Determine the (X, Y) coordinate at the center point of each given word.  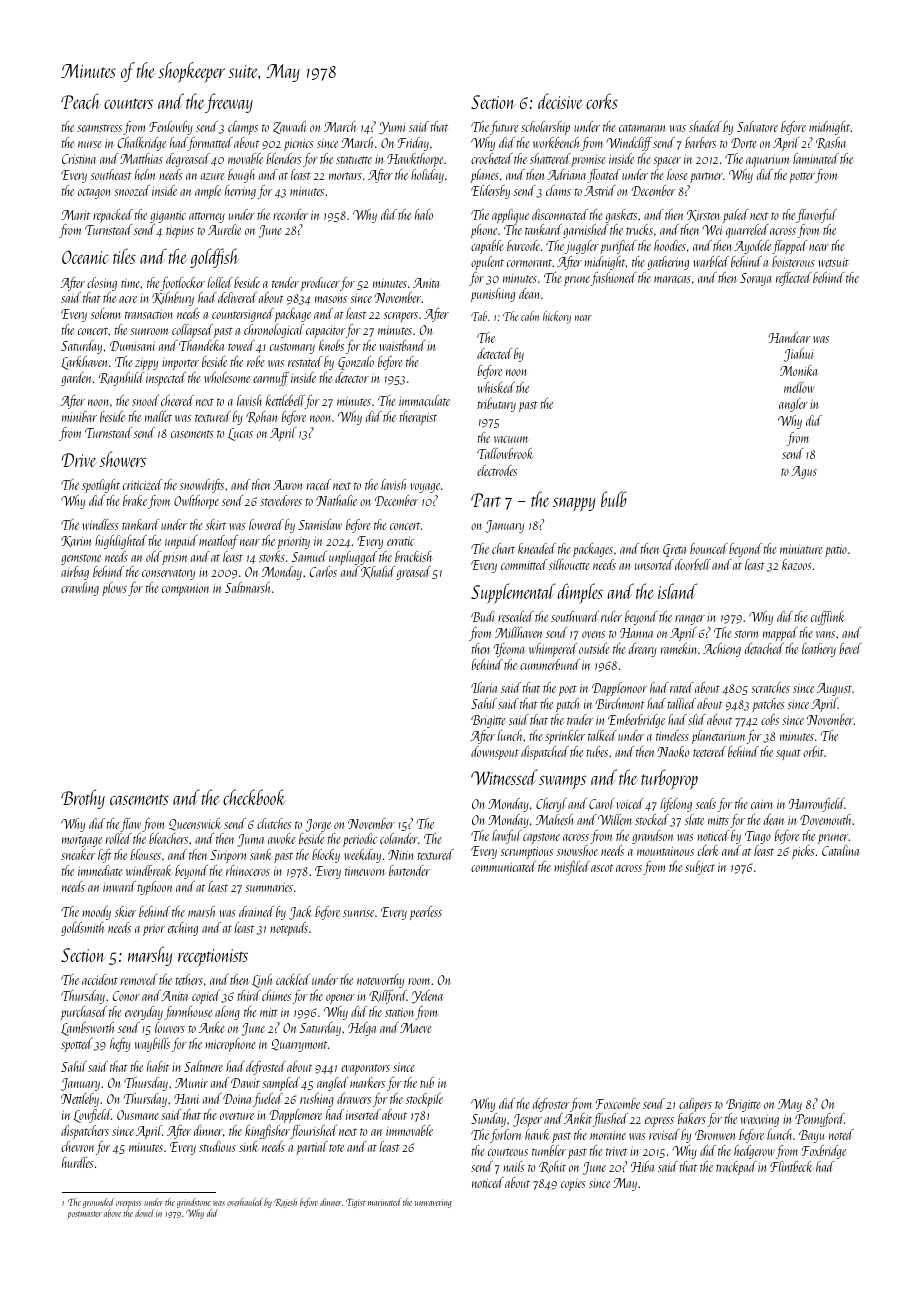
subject (700, 868)
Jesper (527, 1120)
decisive (560, 101)
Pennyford (819, 1120)
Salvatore (757, 126)
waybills (152, 1045)
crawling (80, 589)
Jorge (318, 825)
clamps (243, 128)
